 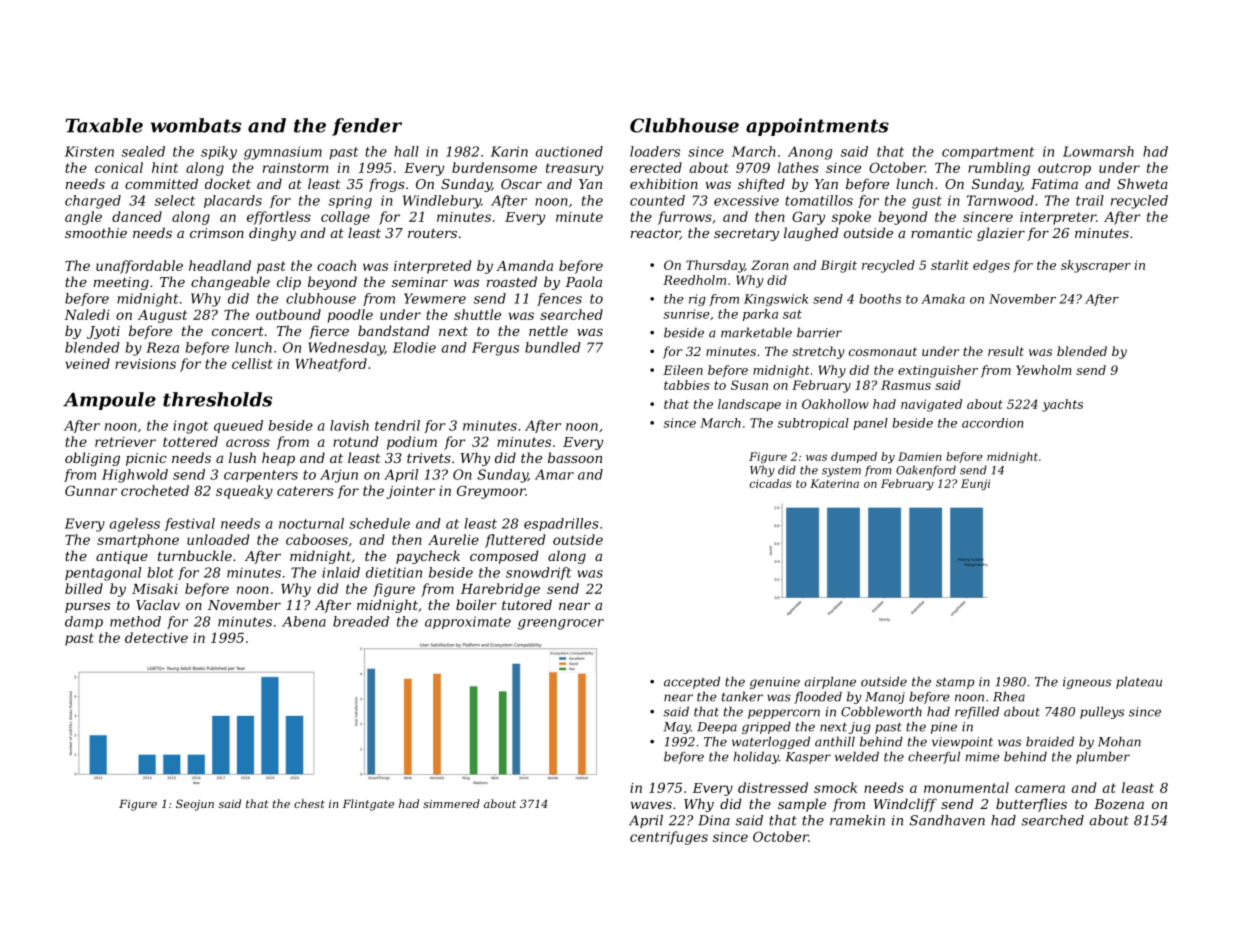 I want to click on tottered, so click(x=190, y=441).
